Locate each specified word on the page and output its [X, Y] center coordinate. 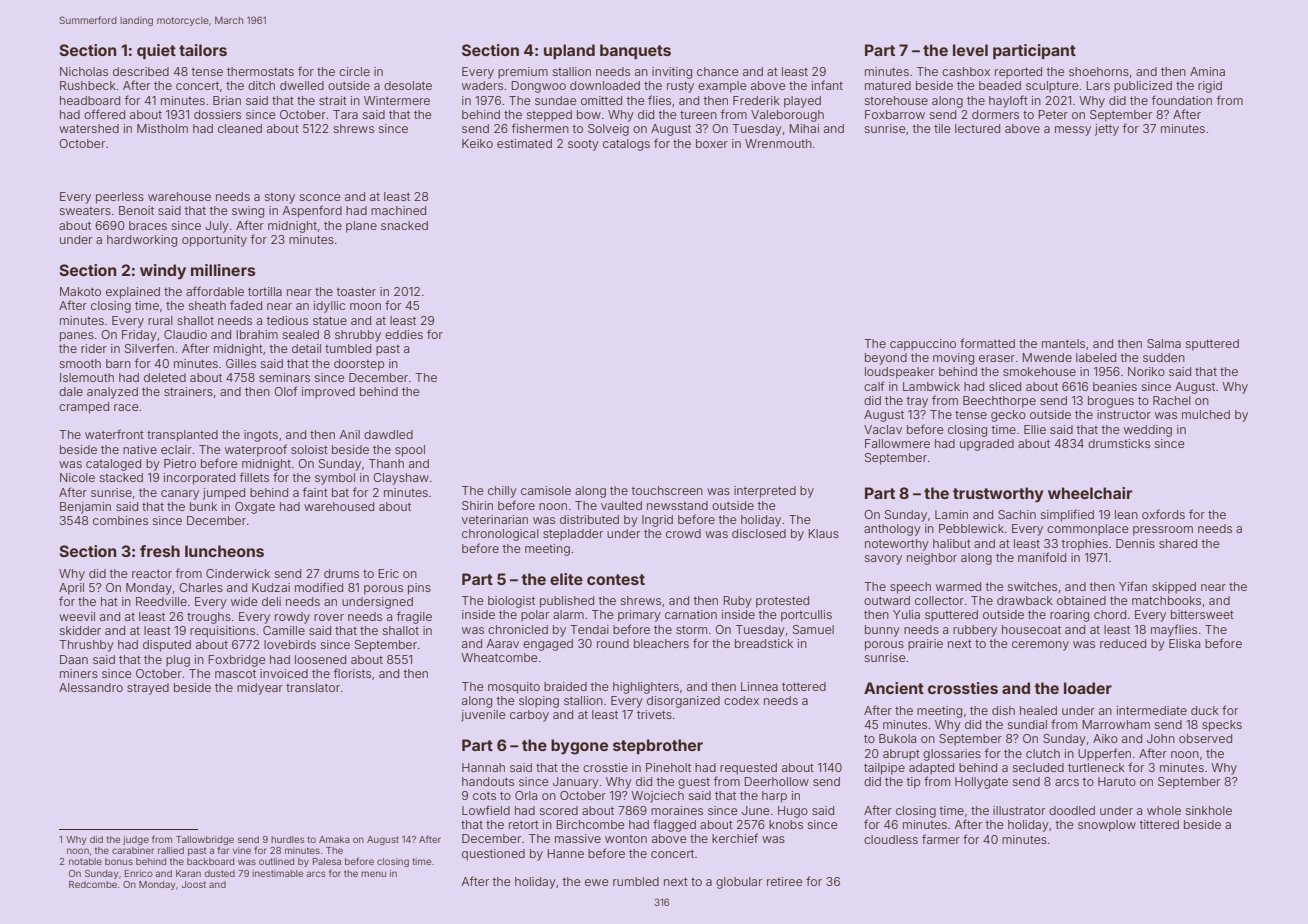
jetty [1107, 130]
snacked [404, 225]
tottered [804, 686]
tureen [698, 115]
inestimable [277, 873]
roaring [1069, 616]
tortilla [265, 291]
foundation [1182, 100]
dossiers [217, 114]
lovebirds [290, 644]
